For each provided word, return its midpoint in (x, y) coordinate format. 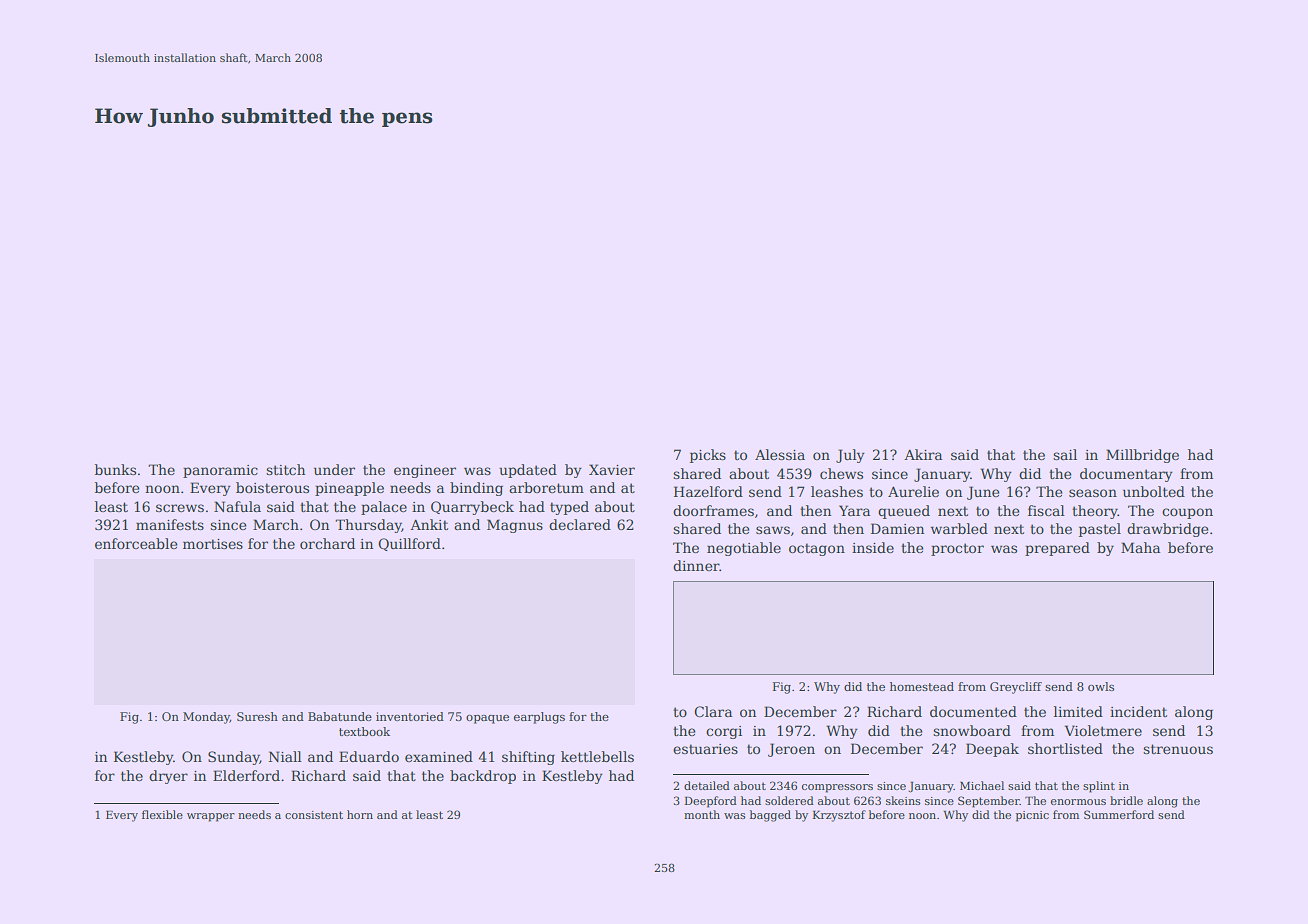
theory (1095, 512)
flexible (162, 814)
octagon (817, 549)
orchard (327, 543)
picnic (1032, 816)
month (702, 814)
